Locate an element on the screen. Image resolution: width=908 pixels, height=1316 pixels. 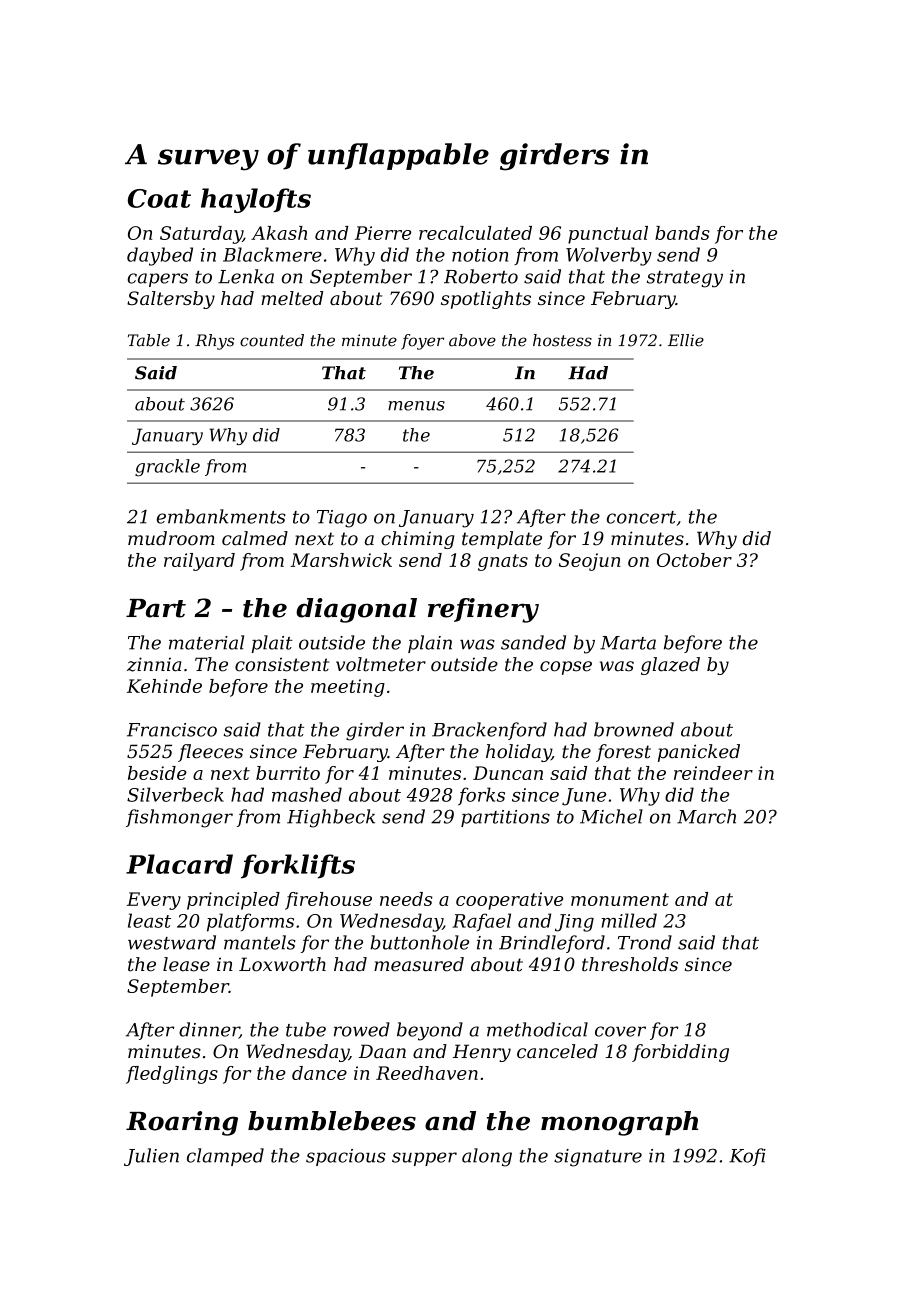
bands is located at coordinates (682, 233).
